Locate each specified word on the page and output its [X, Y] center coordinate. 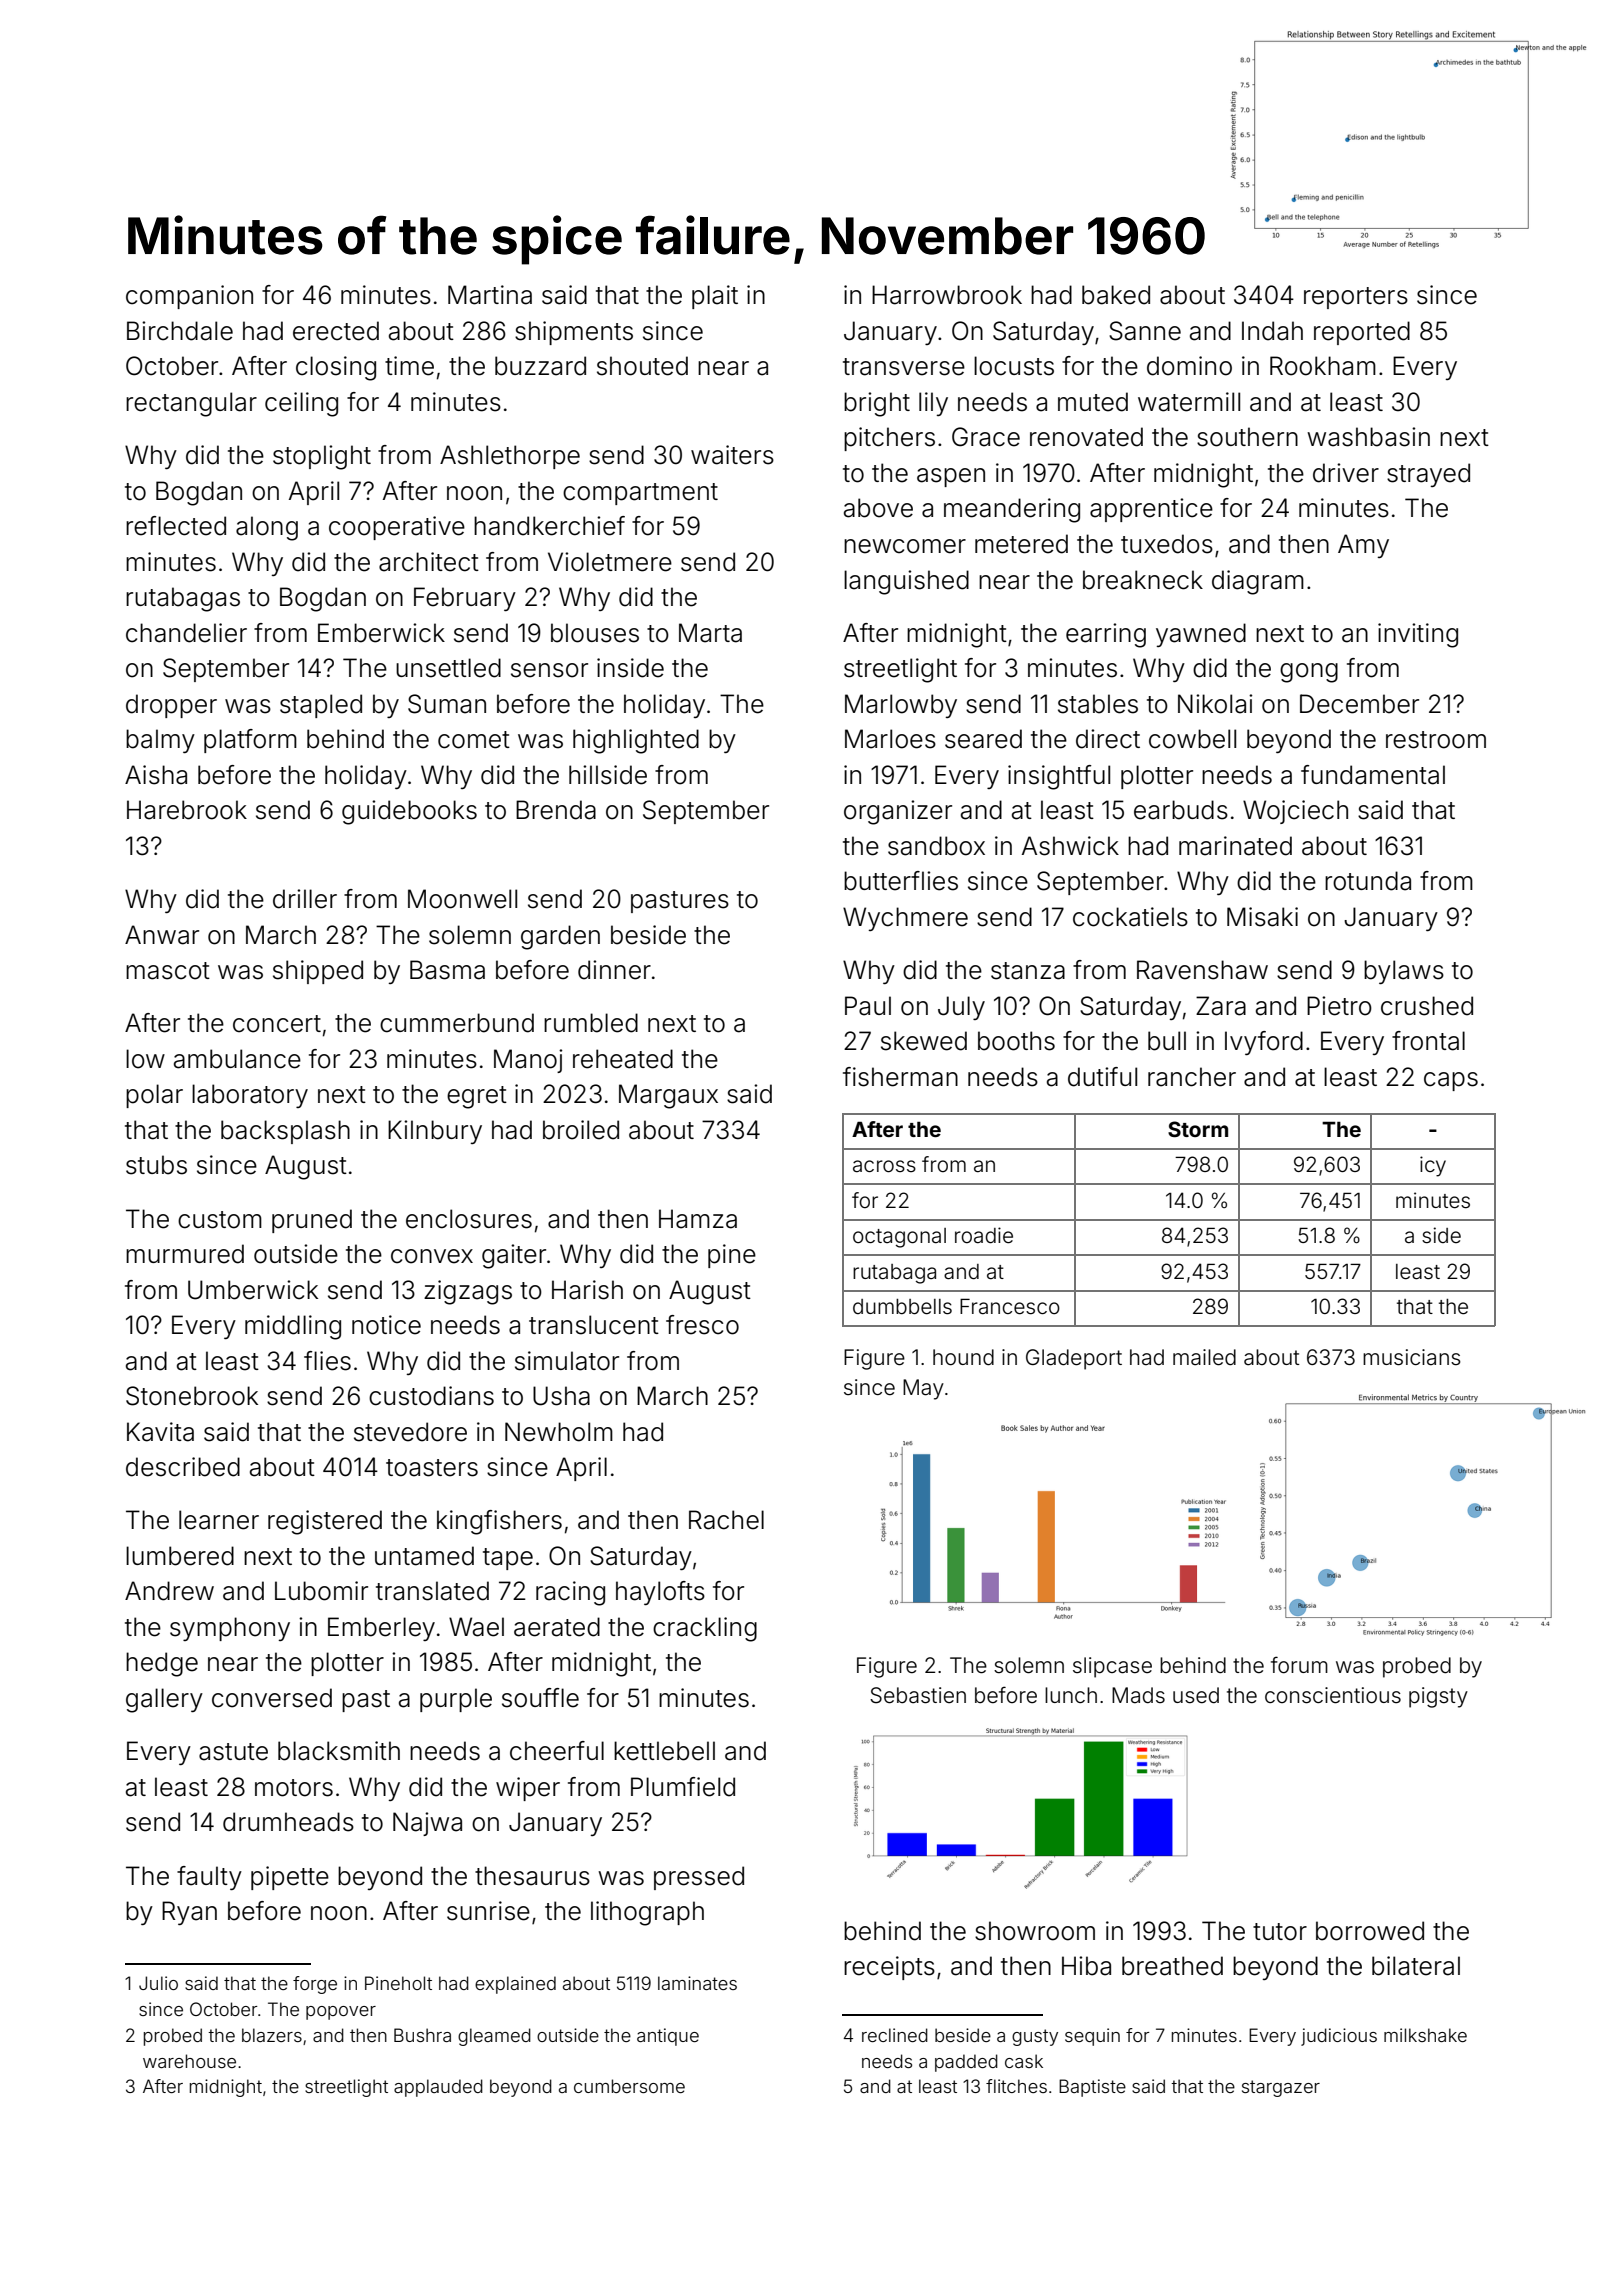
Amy [1363, 546]
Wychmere [905, 919]
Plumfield [683, 1787]
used [1196, 1695]
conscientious [1333, 1695]
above [878, 508]
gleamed [494, 2037]
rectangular [191, 404]
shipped [318, 972]
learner [219, 1520]
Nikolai [1215, 704]
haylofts [660, 1593]
